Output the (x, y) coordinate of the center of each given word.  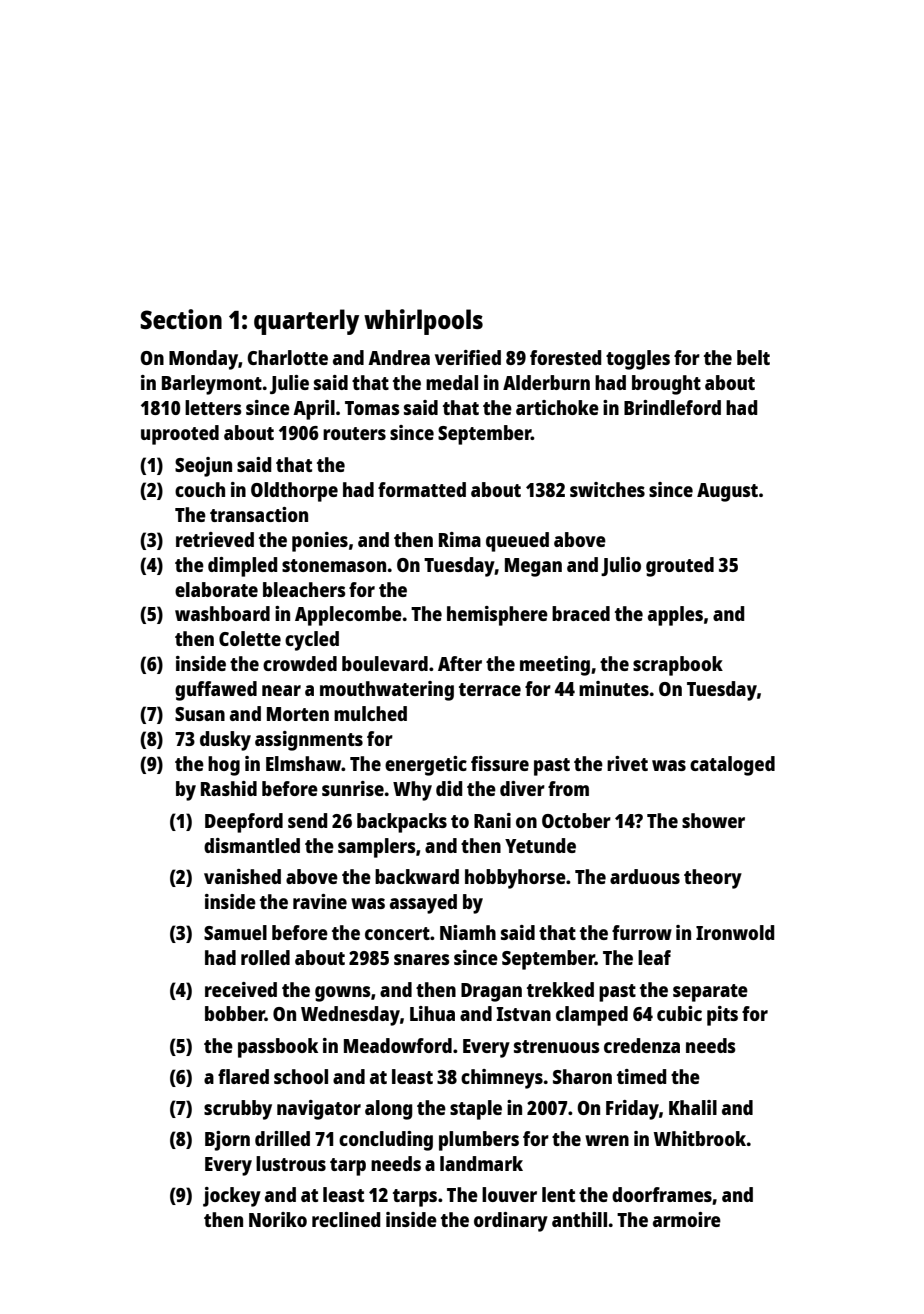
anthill (579, 1219)
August (727, 492)
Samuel (235, 932)
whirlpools (423, 322)
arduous (645, 876)
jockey (232, 1197)
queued (517, 542)
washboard (222, 613)
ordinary (511, 1222)
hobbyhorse (515, 879)
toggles (638, 360)
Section (181, 319)
